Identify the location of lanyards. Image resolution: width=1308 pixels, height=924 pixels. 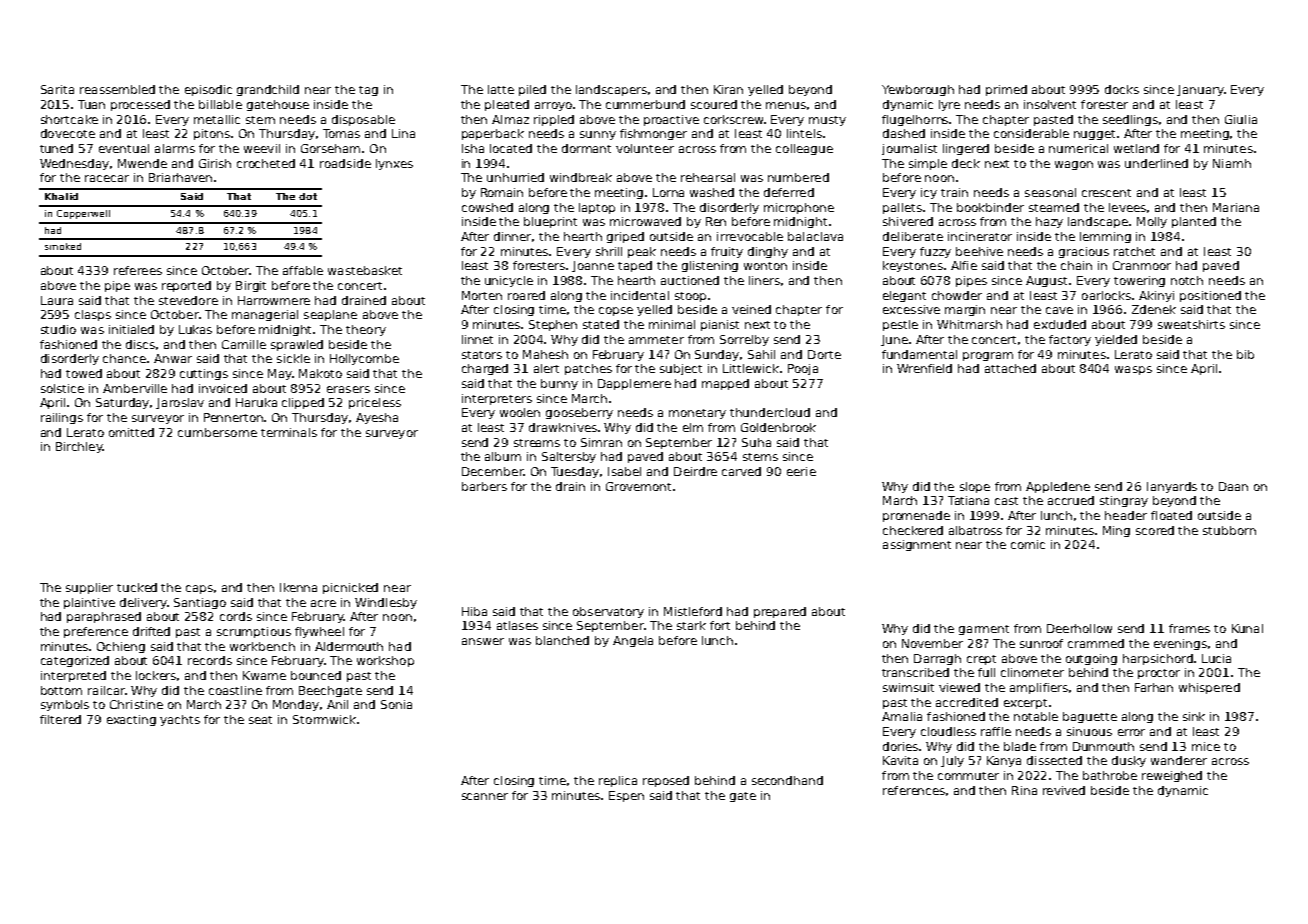
(1172, 487).
